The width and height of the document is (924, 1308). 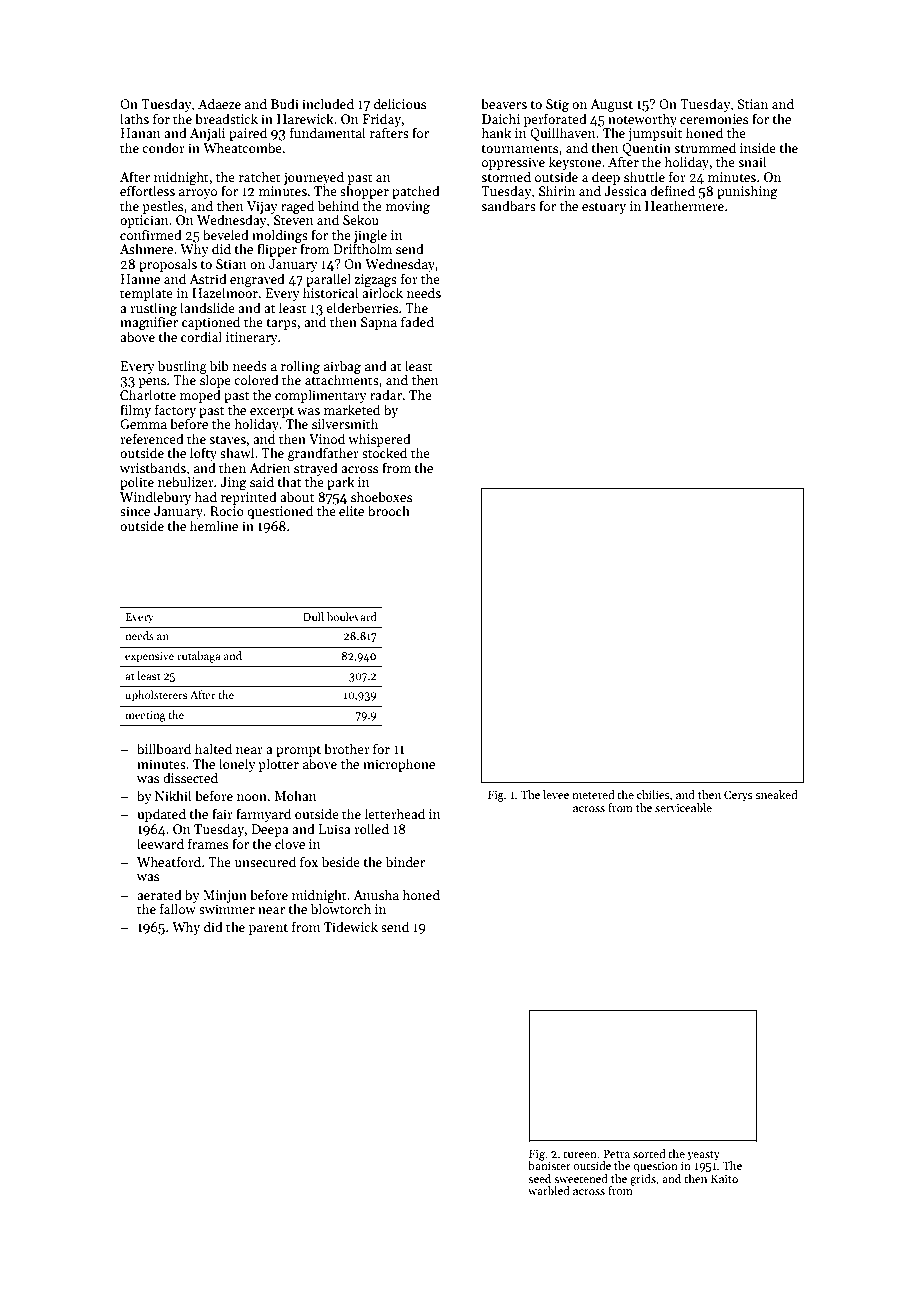 What do you see at coordinates (178, 908) in the document?
I see `fallow` at bounding box center [178, 908].
